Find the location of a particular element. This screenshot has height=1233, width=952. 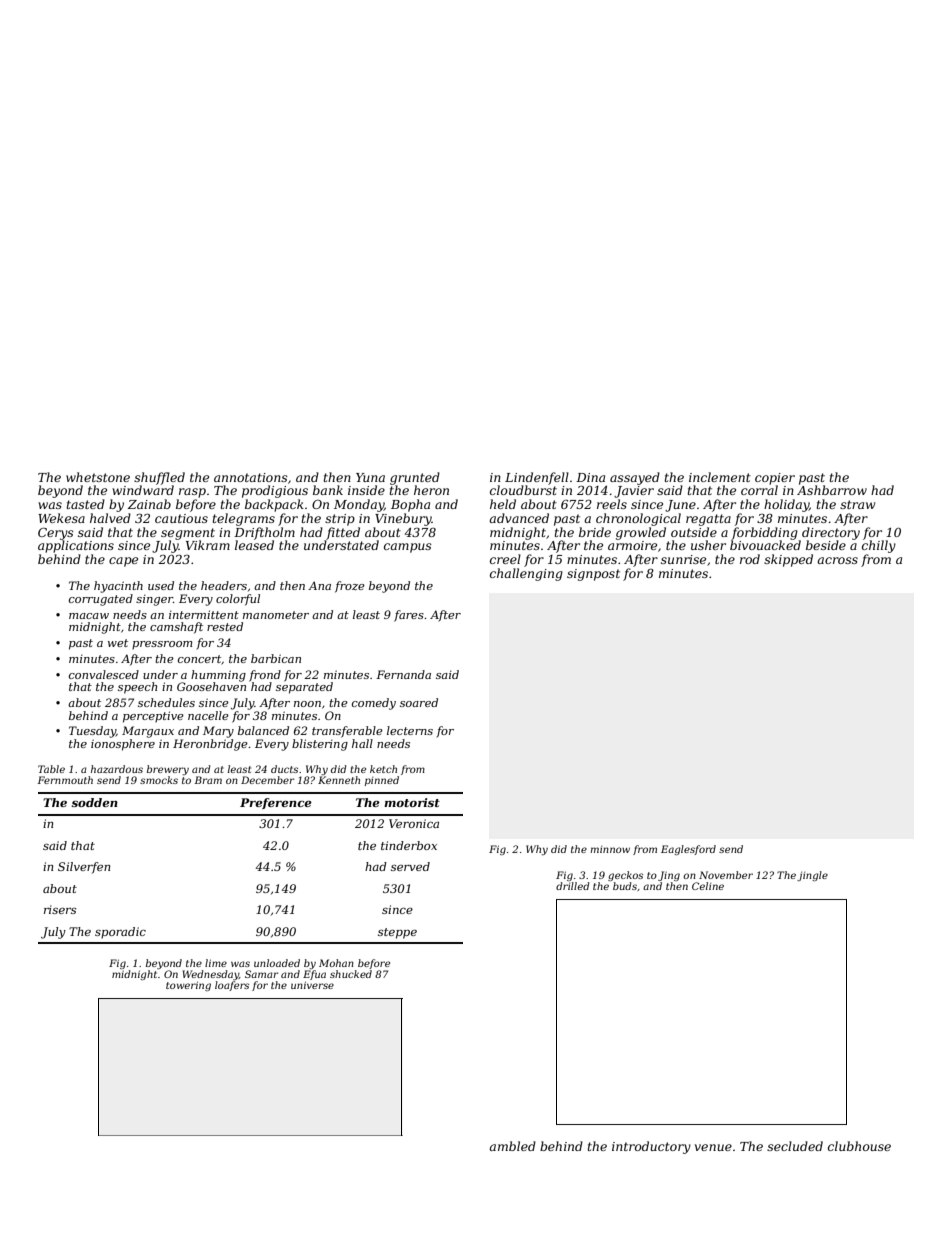

towering is located at coordinates (188, 986).
